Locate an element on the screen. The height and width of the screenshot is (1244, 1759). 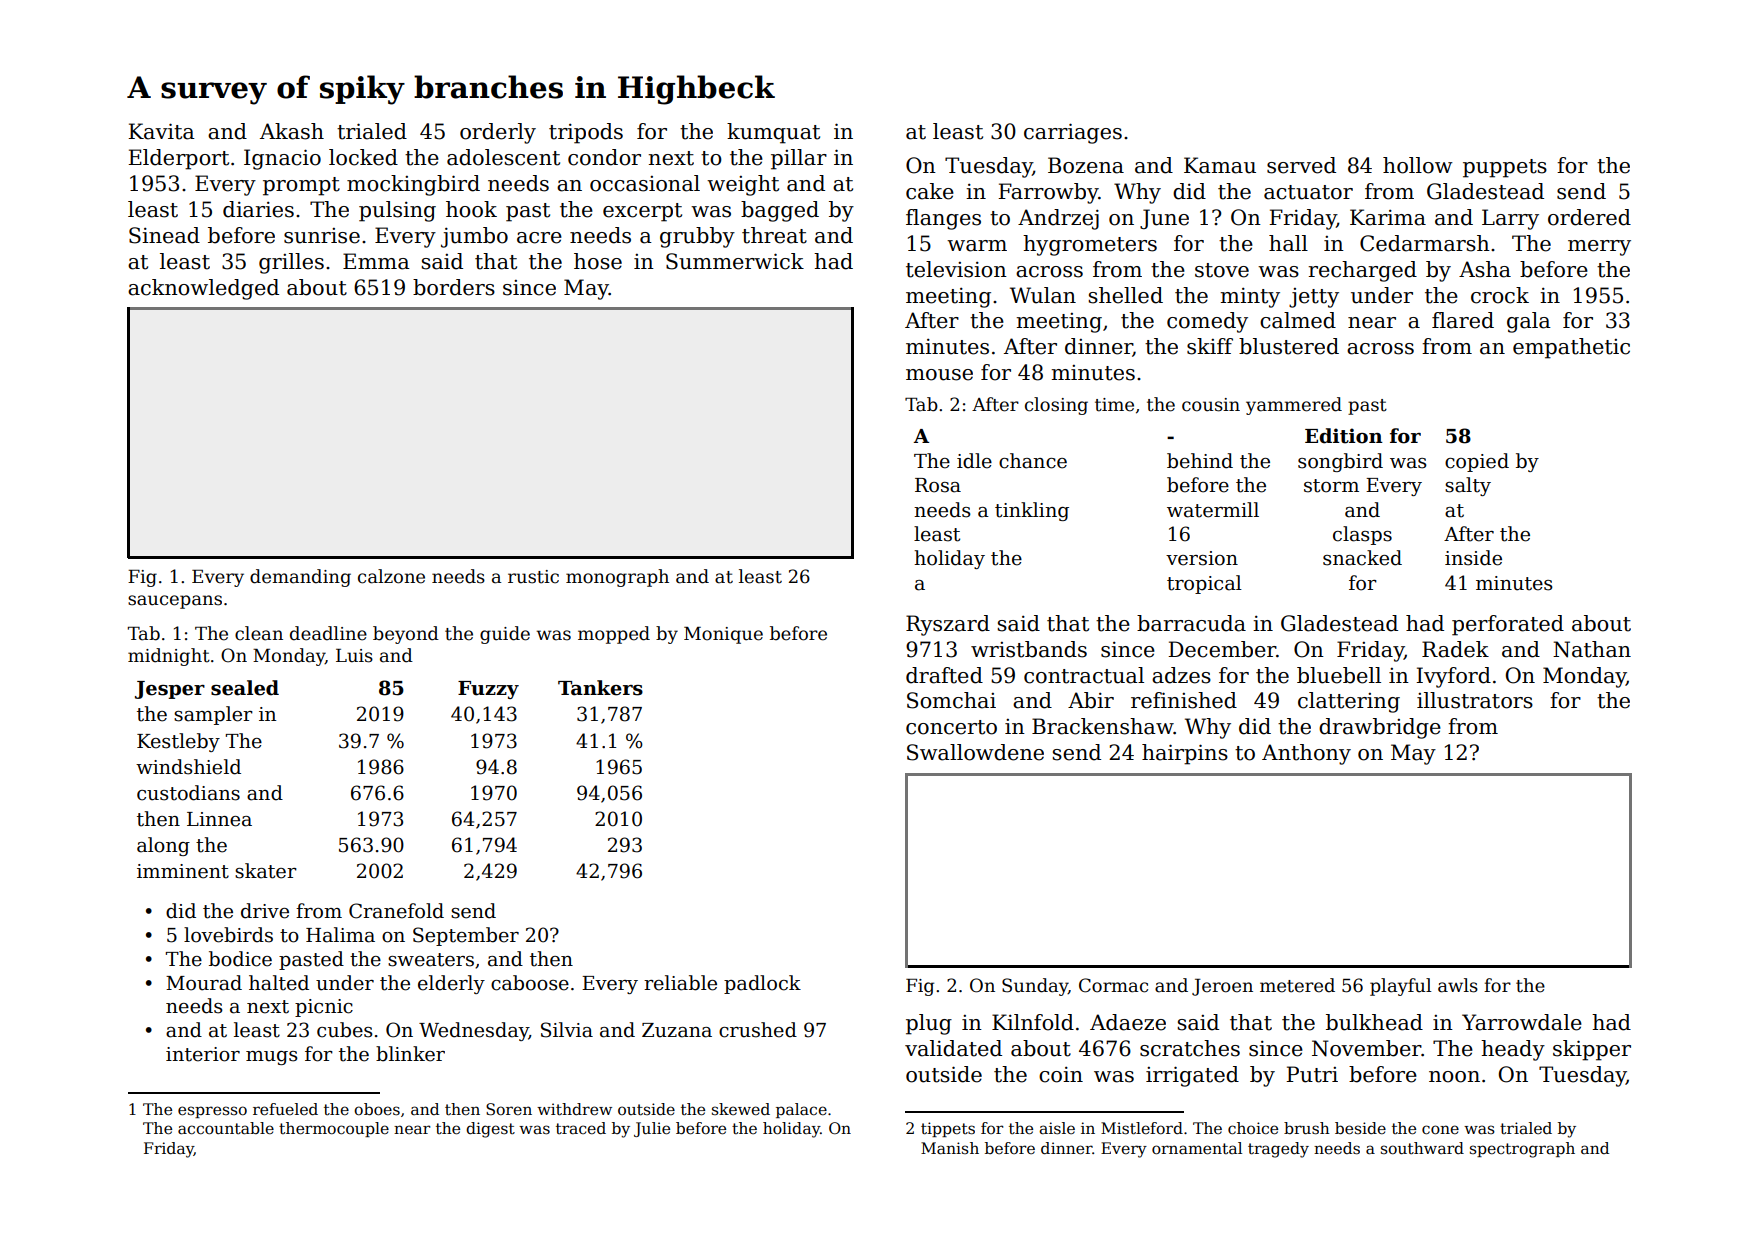
acknowledged is located at coordinates (203, 289).
